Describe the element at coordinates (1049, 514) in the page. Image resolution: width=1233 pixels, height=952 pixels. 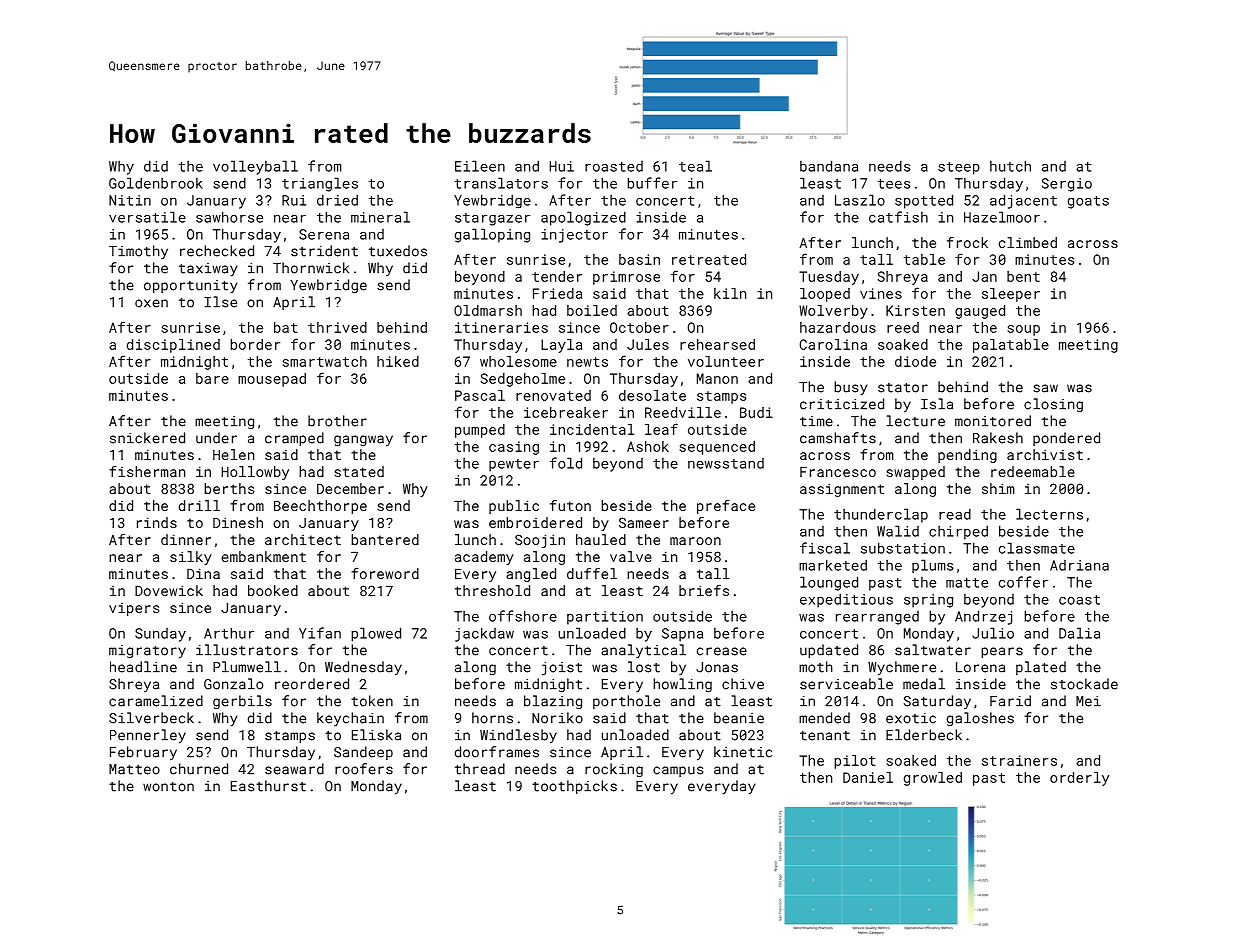
I see `lecterns` at that location.
